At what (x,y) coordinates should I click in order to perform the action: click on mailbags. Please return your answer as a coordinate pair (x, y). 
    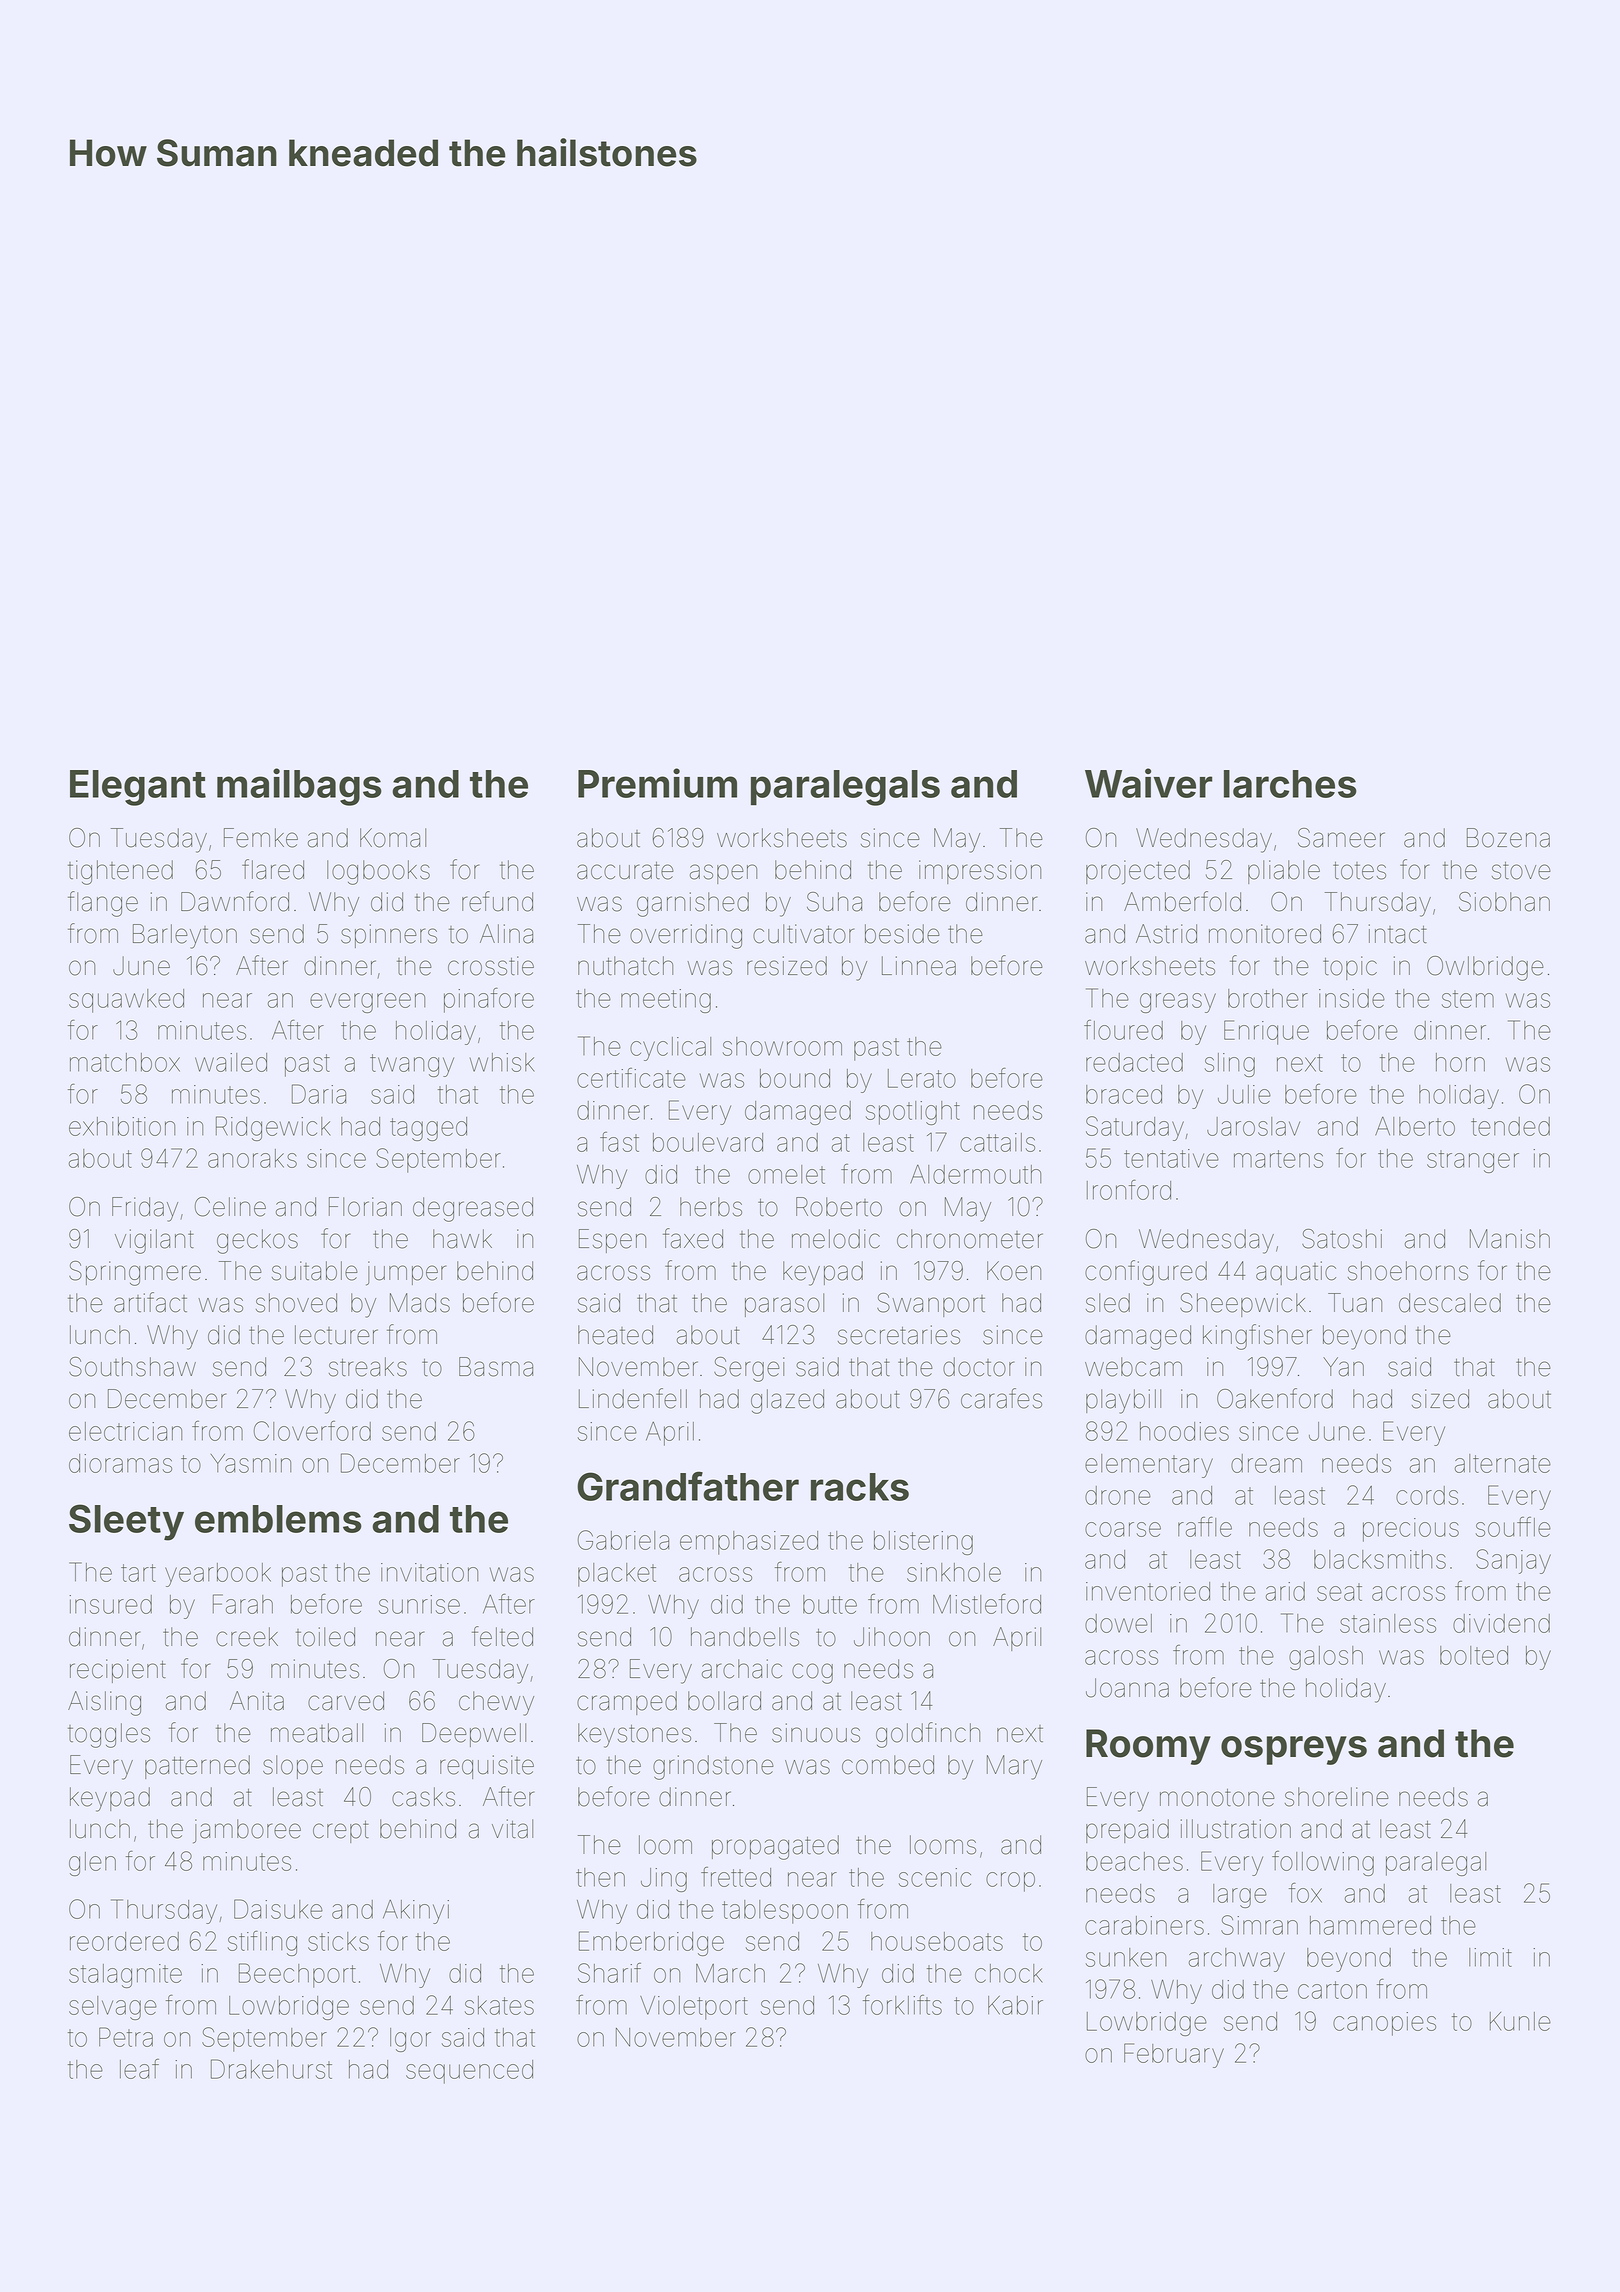
    Looking at the image, I should click on (299, 787).
